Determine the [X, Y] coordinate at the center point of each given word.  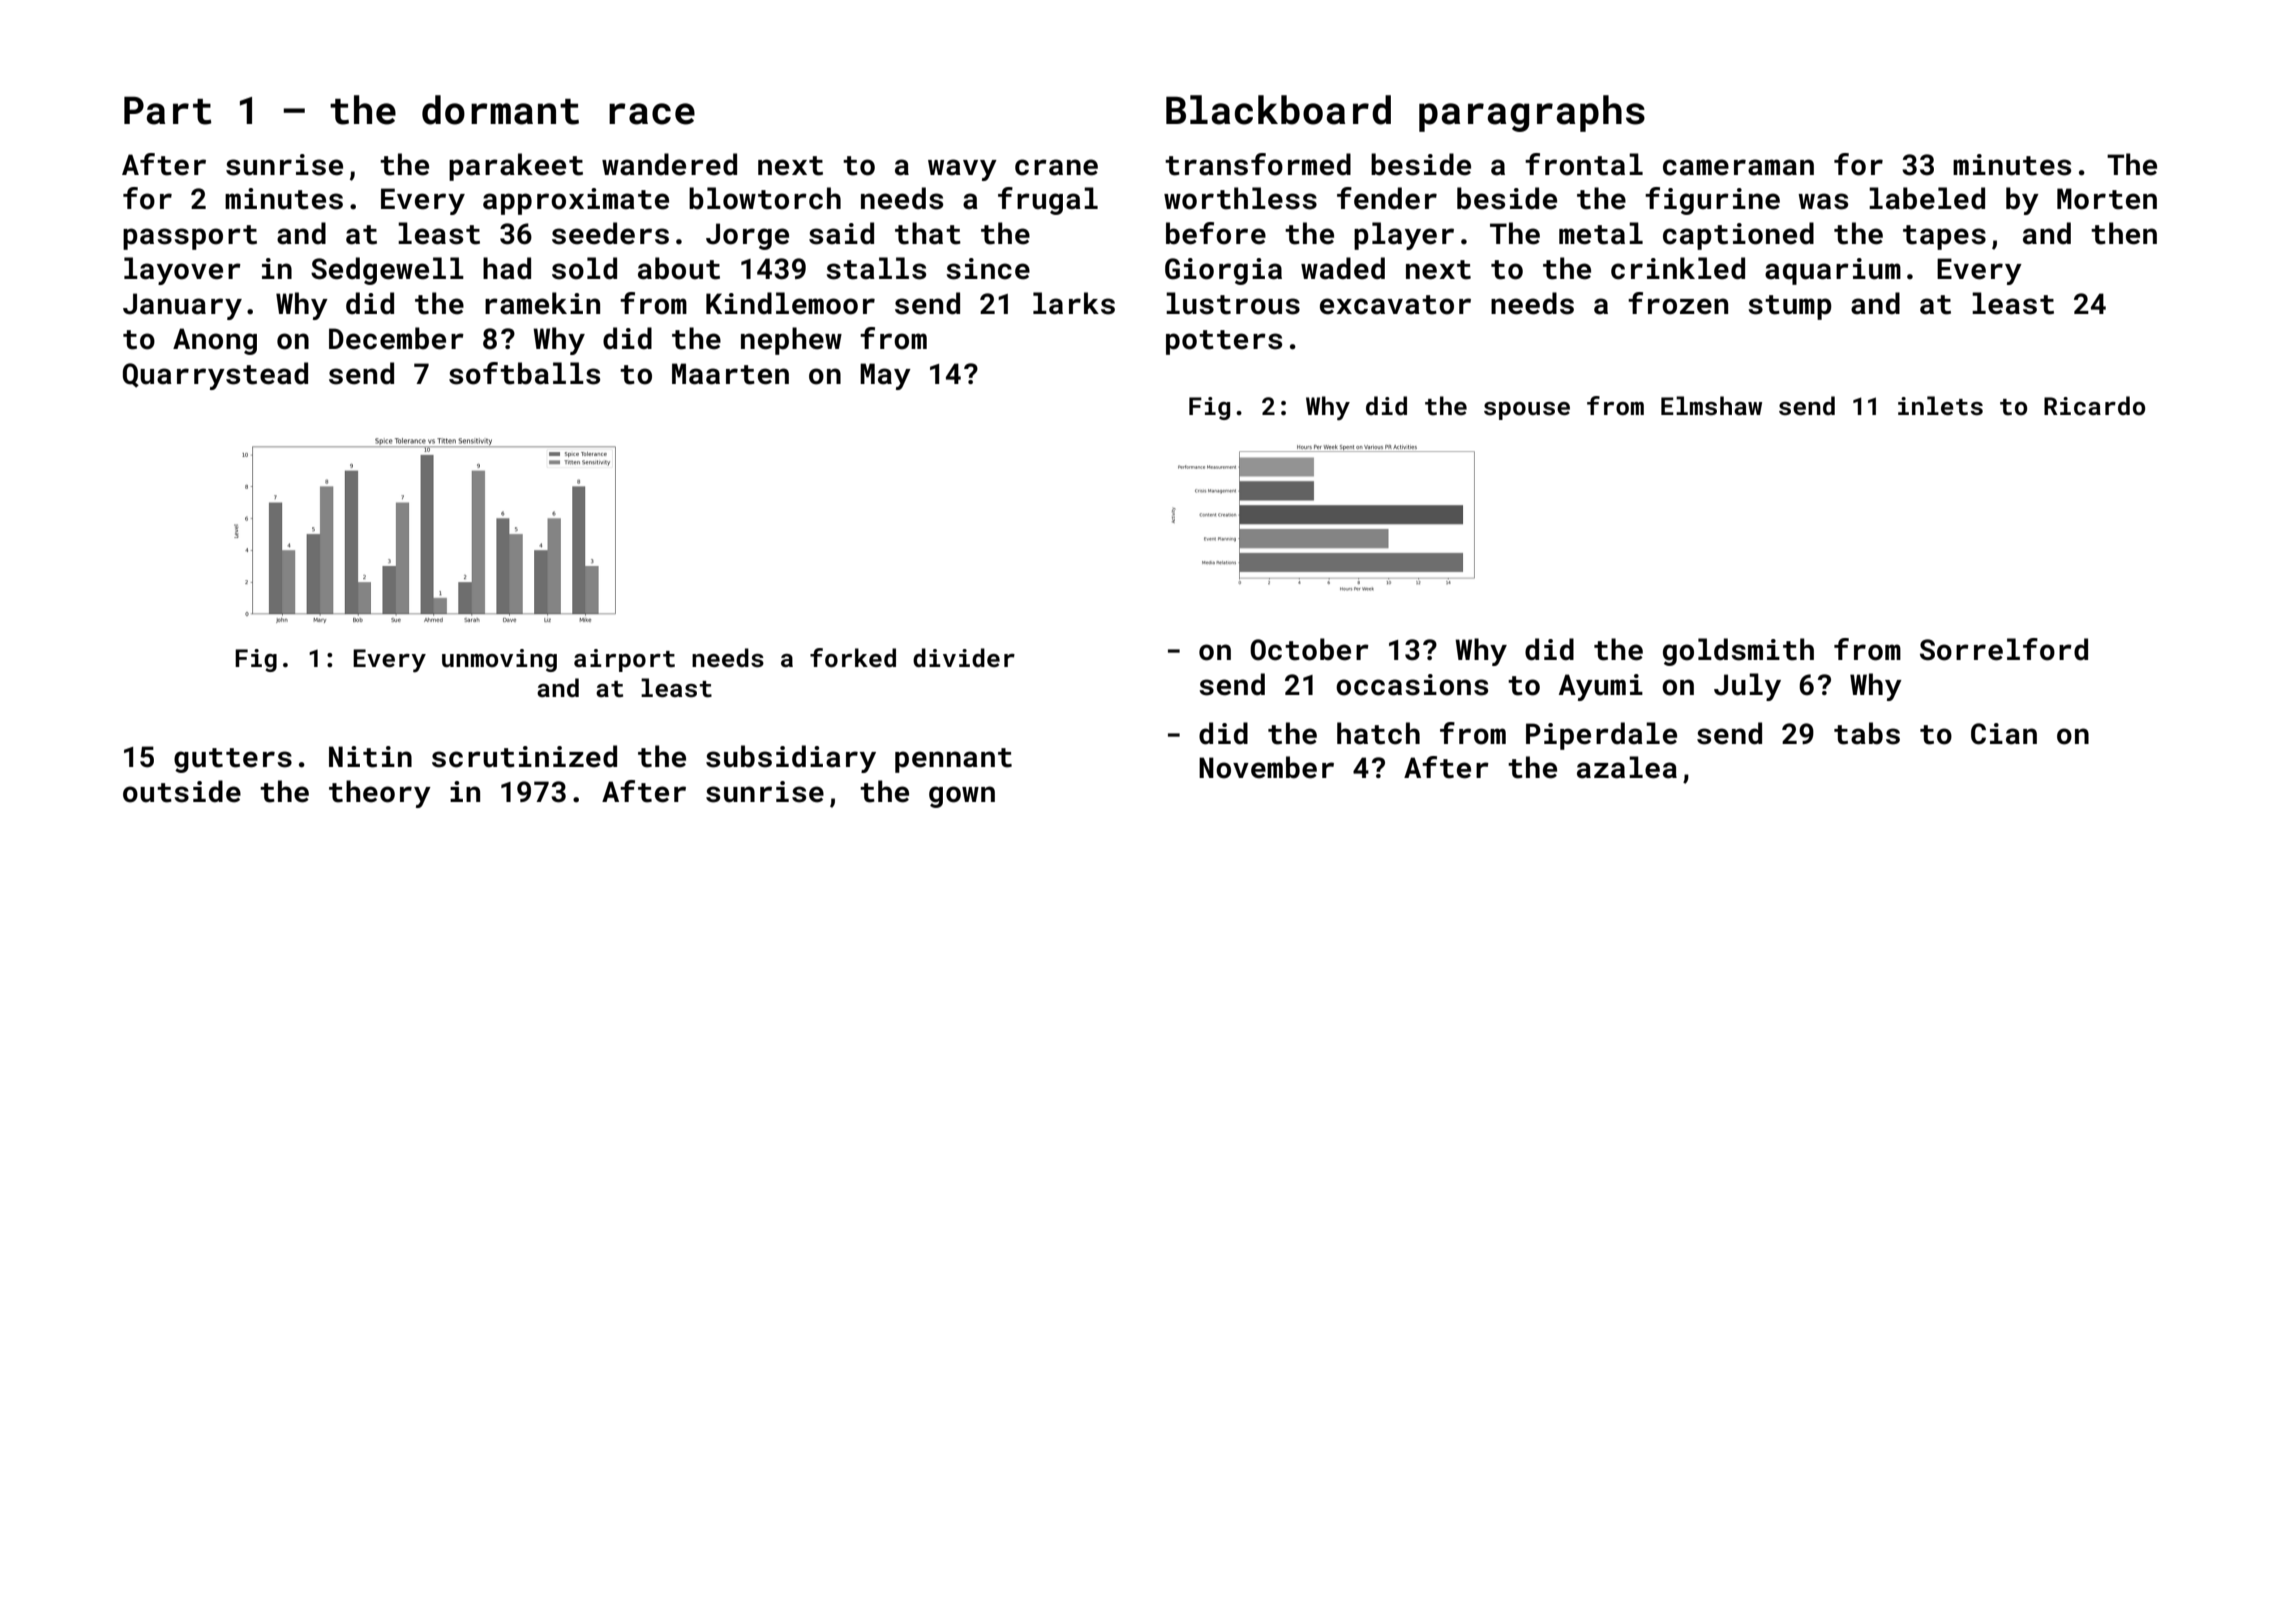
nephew [791, 341]
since [988, 269]
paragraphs [1532, 113]
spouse [1527, 411]
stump [1790, 307]
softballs [524, 373]
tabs [1867, 733]
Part [168, 111]
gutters [233, 760]
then [2124, 233]
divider [964, 657]
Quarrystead [215, 376]
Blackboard [1278, 110]
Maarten [730, 374]
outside [182, 791]
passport [190, 237]
